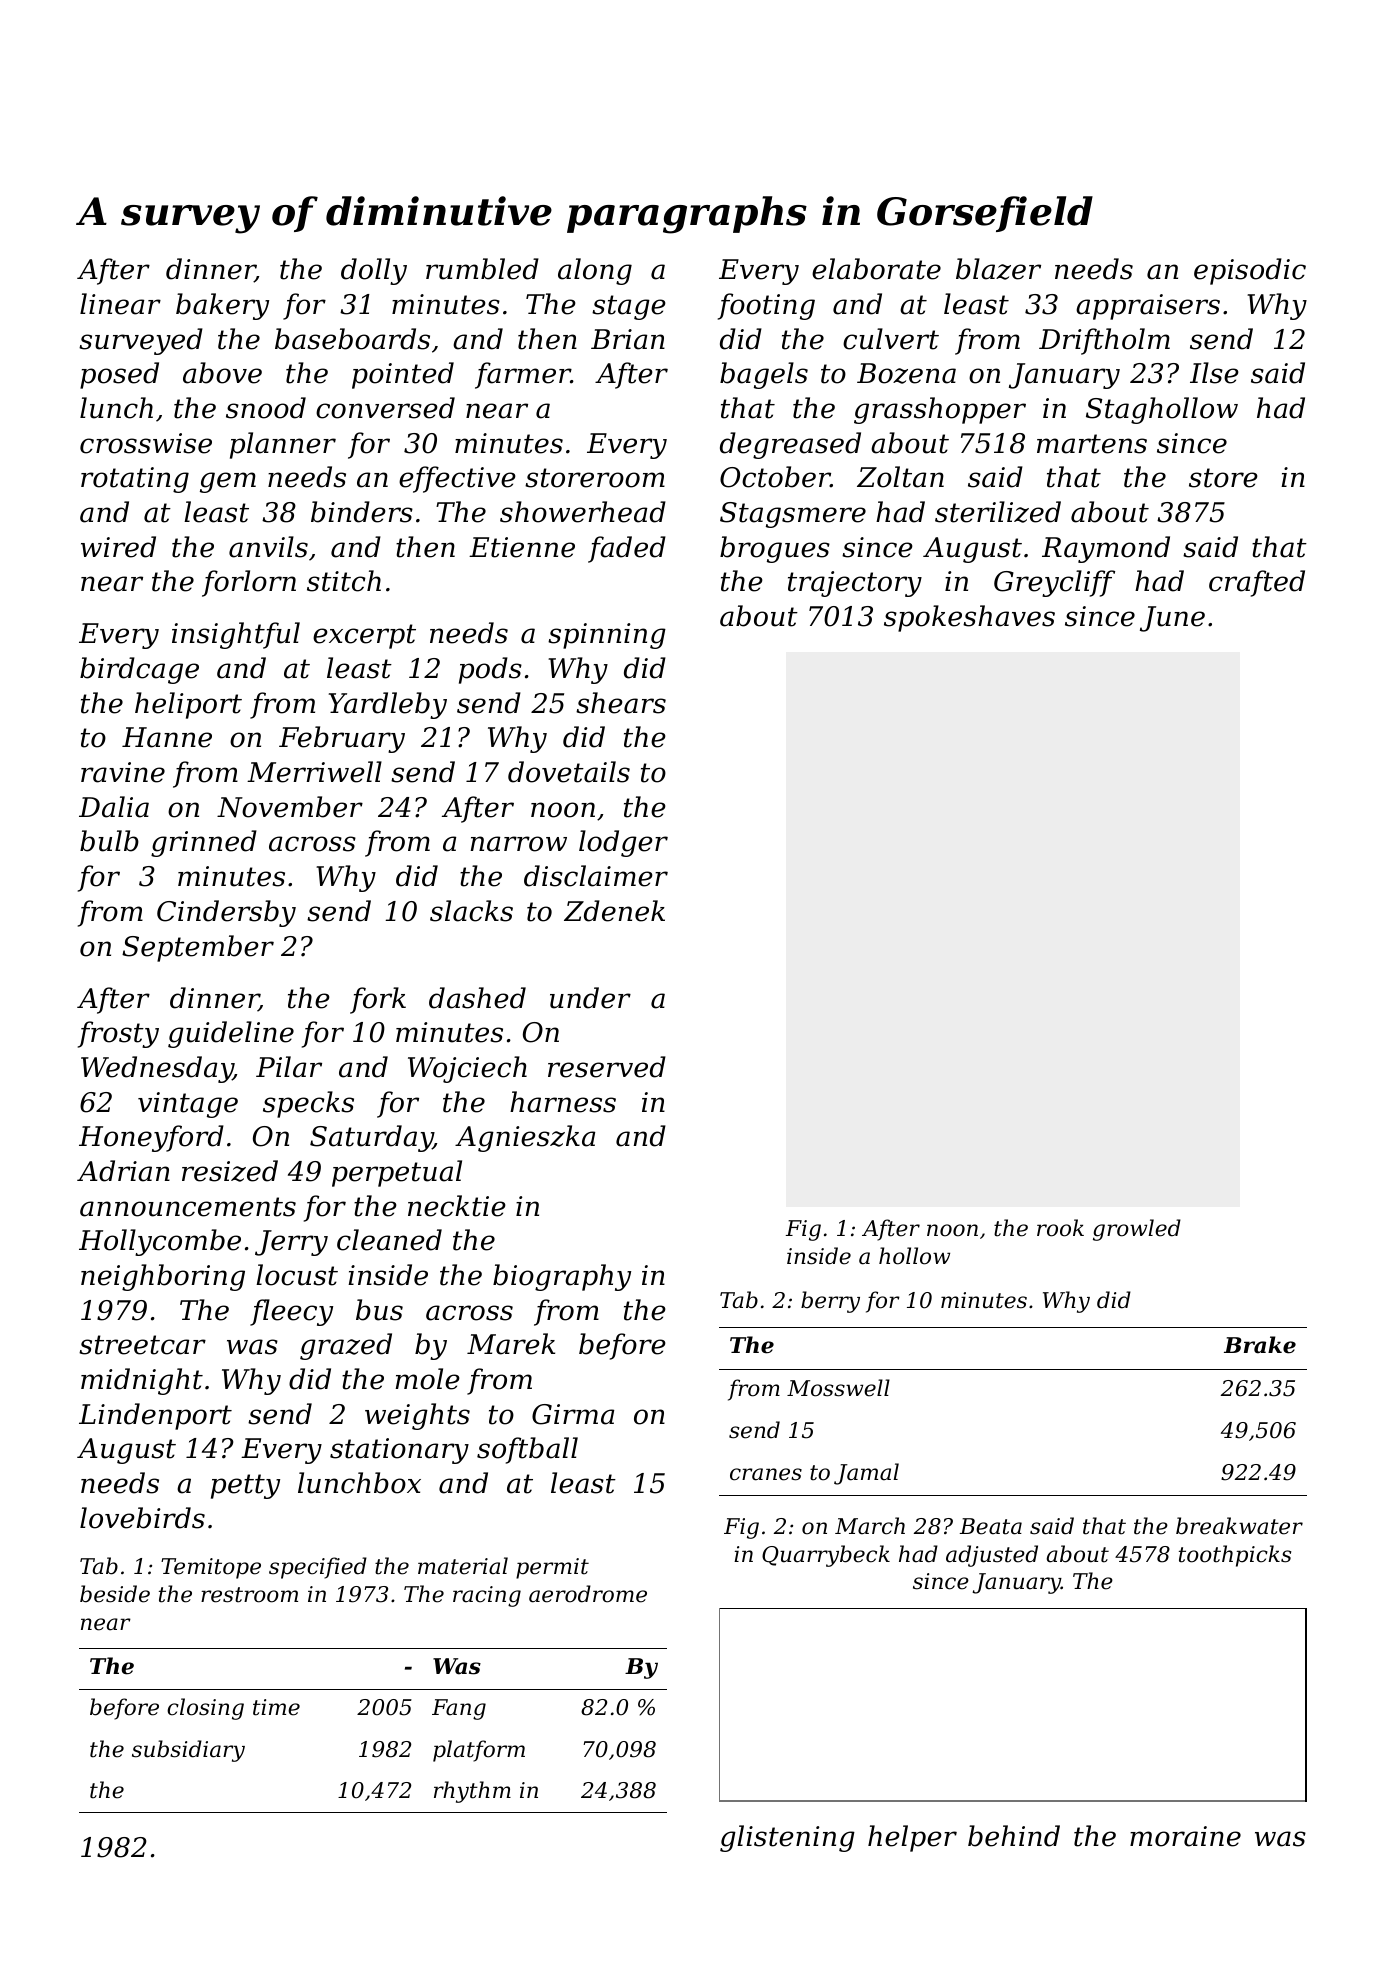  Describe the element at coordinates (291, 1312) in the page. I see `fleecy` at that location.
